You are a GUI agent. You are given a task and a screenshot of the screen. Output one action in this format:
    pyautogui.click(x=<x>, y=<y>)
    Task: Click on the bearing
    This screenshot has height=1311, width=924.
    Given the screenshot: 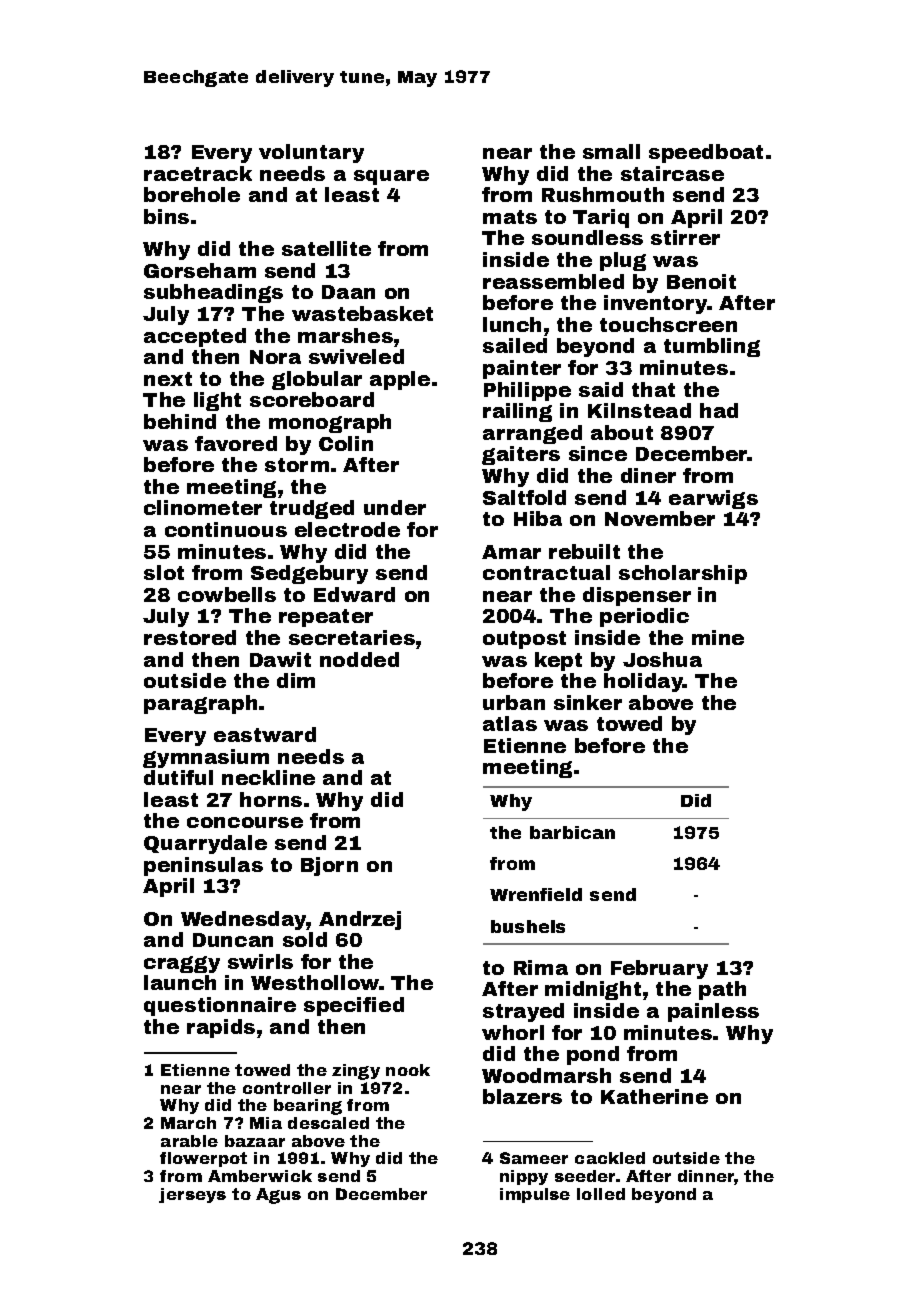 What is the action you would take?
    pyautogui.click(x=308, y=1107)
